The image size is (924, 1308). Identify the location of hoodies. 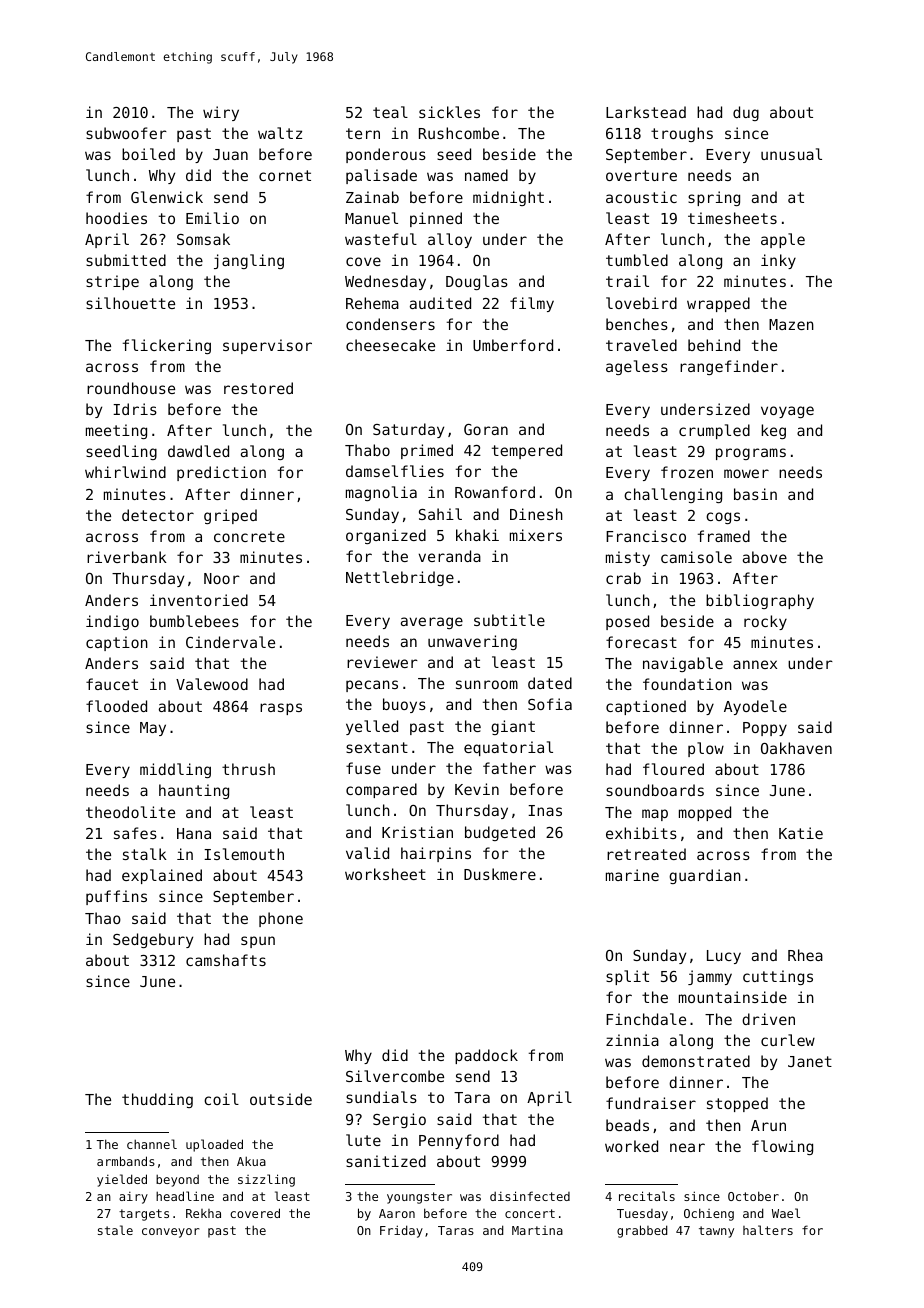
(116, 218).
